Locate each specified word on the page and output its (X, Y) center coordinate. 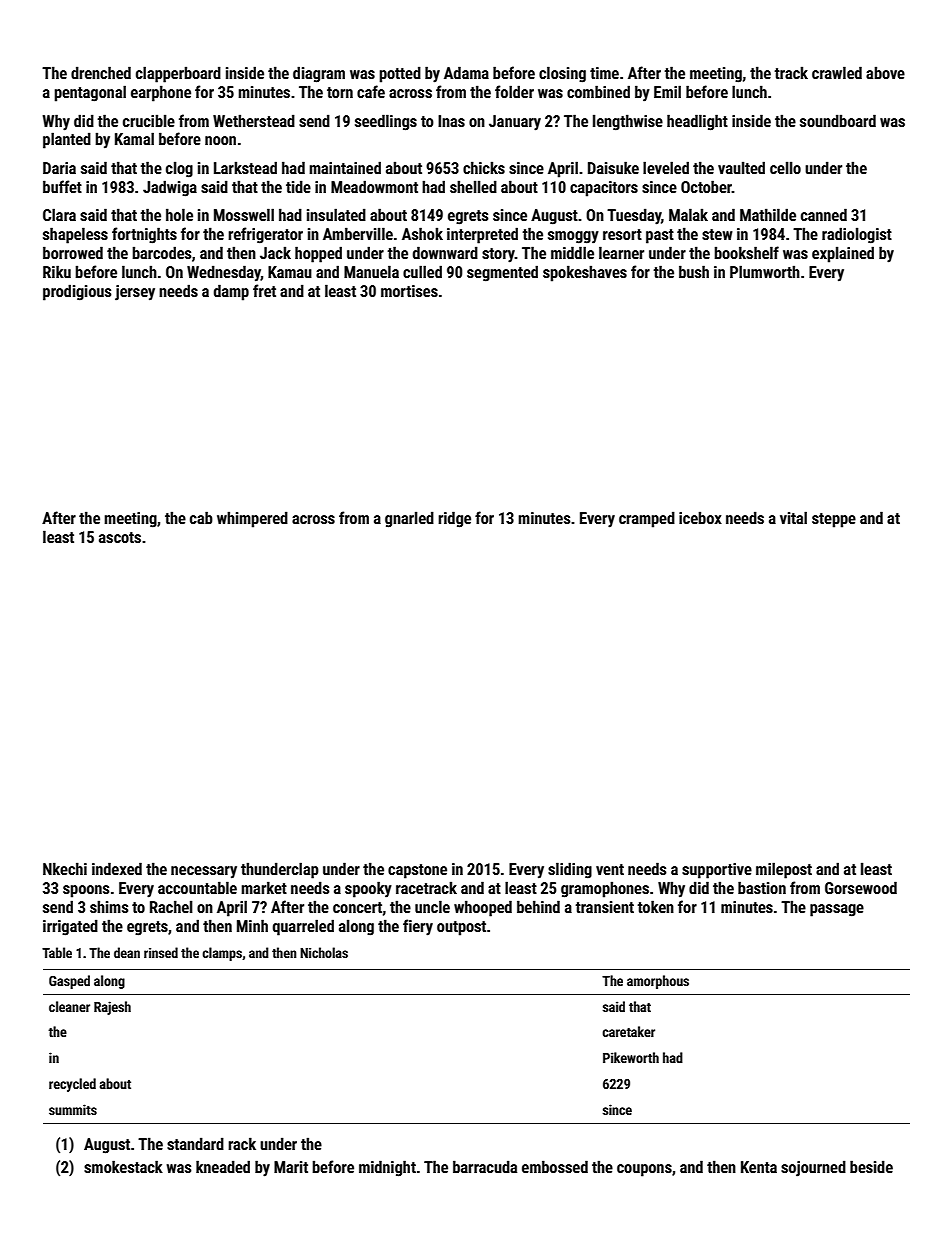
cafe (371, 91)
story (498, 255)
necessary (204, 872)
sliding (570, 870)
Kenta (759, 1167)
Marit (291, 1167)
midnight (387, 1168)
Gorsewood (861, 887)
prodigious (77, 292)
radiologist (857, 235)
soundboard (838, 120)
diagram (319, 74)
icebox (700, 517)
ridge (454, 519)
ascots (120, 537)
